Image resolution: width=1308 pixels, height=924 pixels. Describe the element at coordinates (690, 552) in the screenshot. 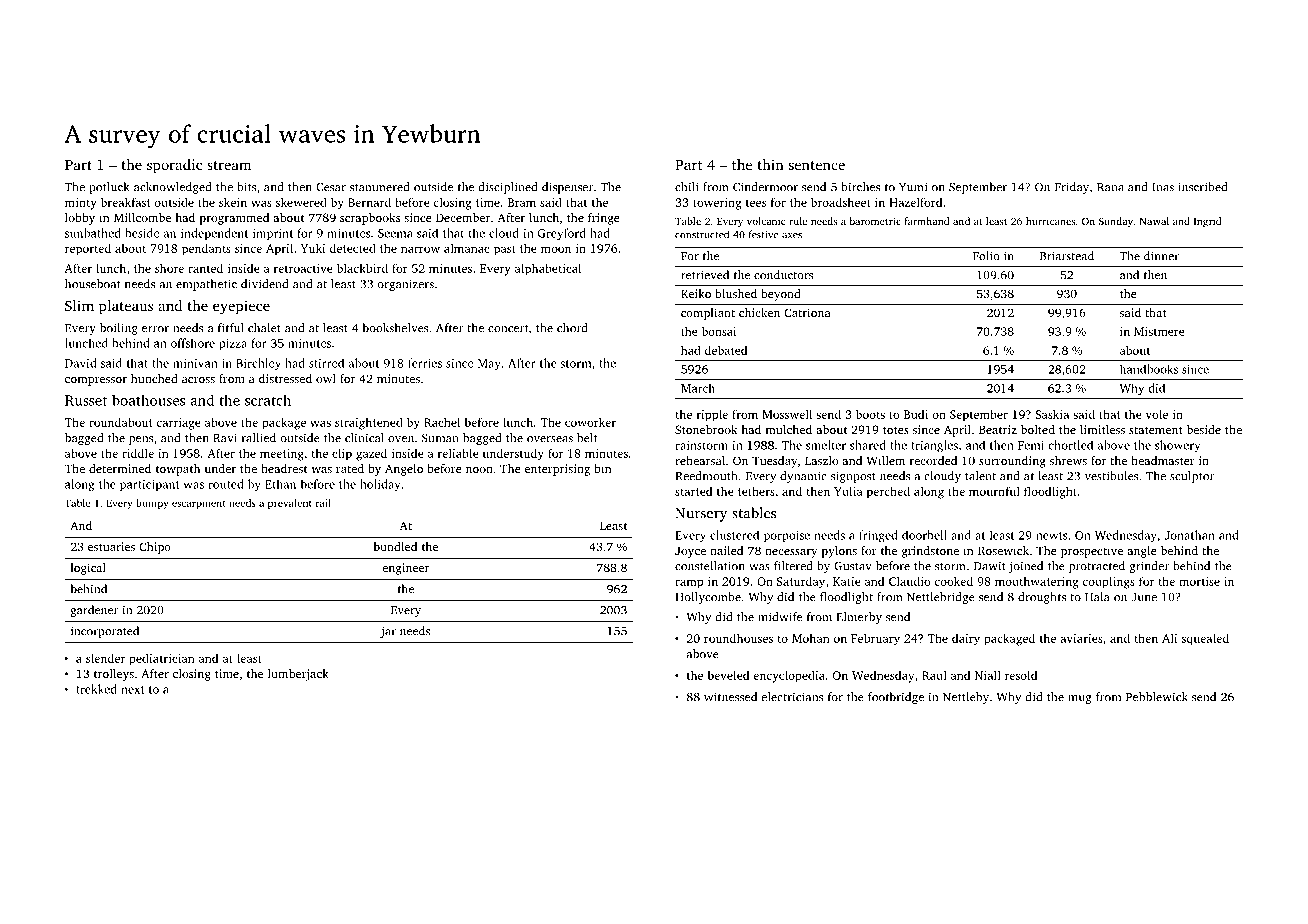

I see `Joyce` at that location.
